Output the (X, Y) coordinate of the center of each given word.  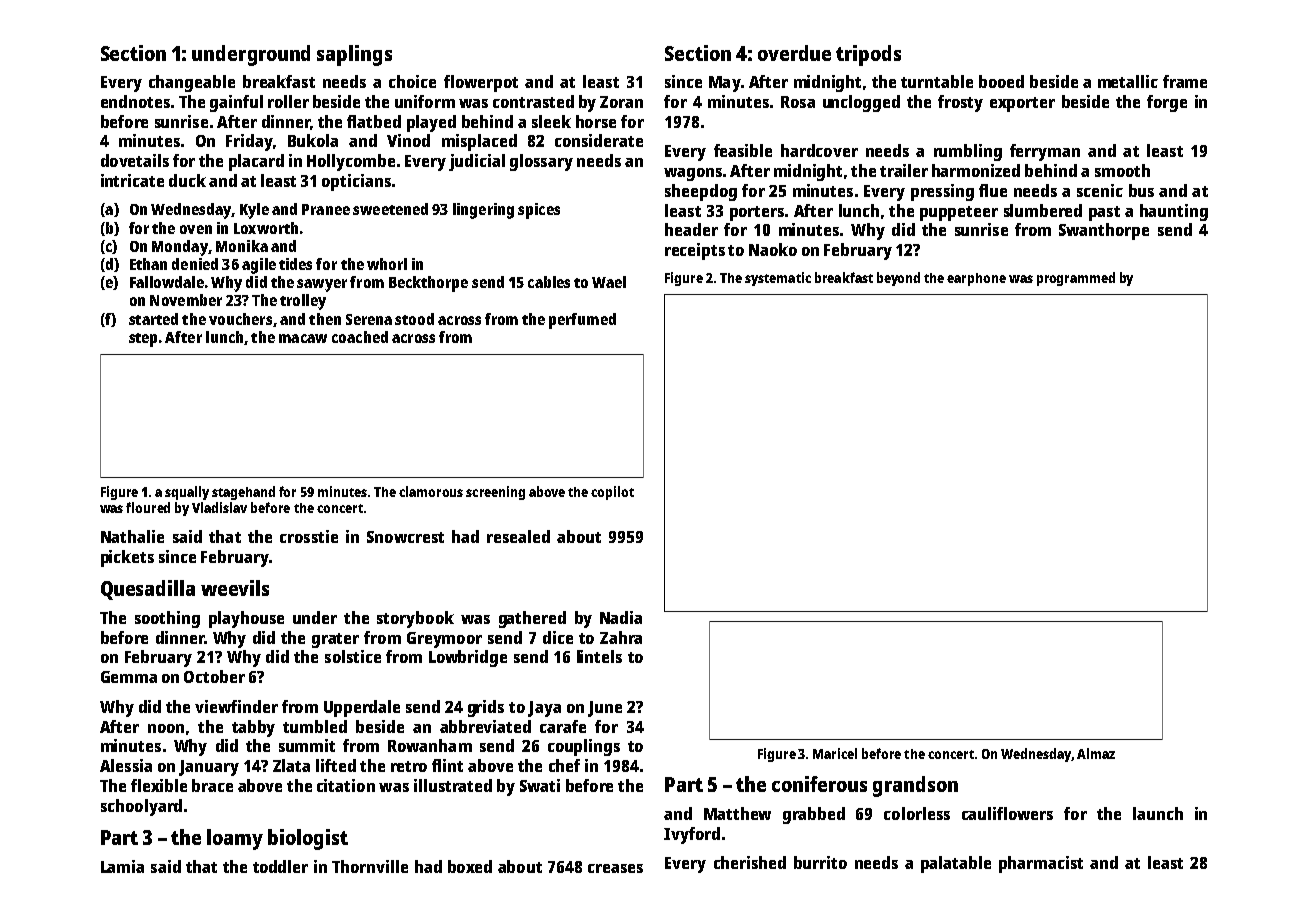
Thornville (370, 866)
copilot (612, 493)
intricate (132, 180)
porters (757, 213)
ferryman (1045, 152)
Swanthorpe (1104, 231)
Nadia (621, 617)
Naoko (773, 249)
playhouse (246, 619)
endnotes (135, 101)
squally (187, 493)
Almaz (1096, 753)
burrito (820, 862)
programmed (1076, 279)
